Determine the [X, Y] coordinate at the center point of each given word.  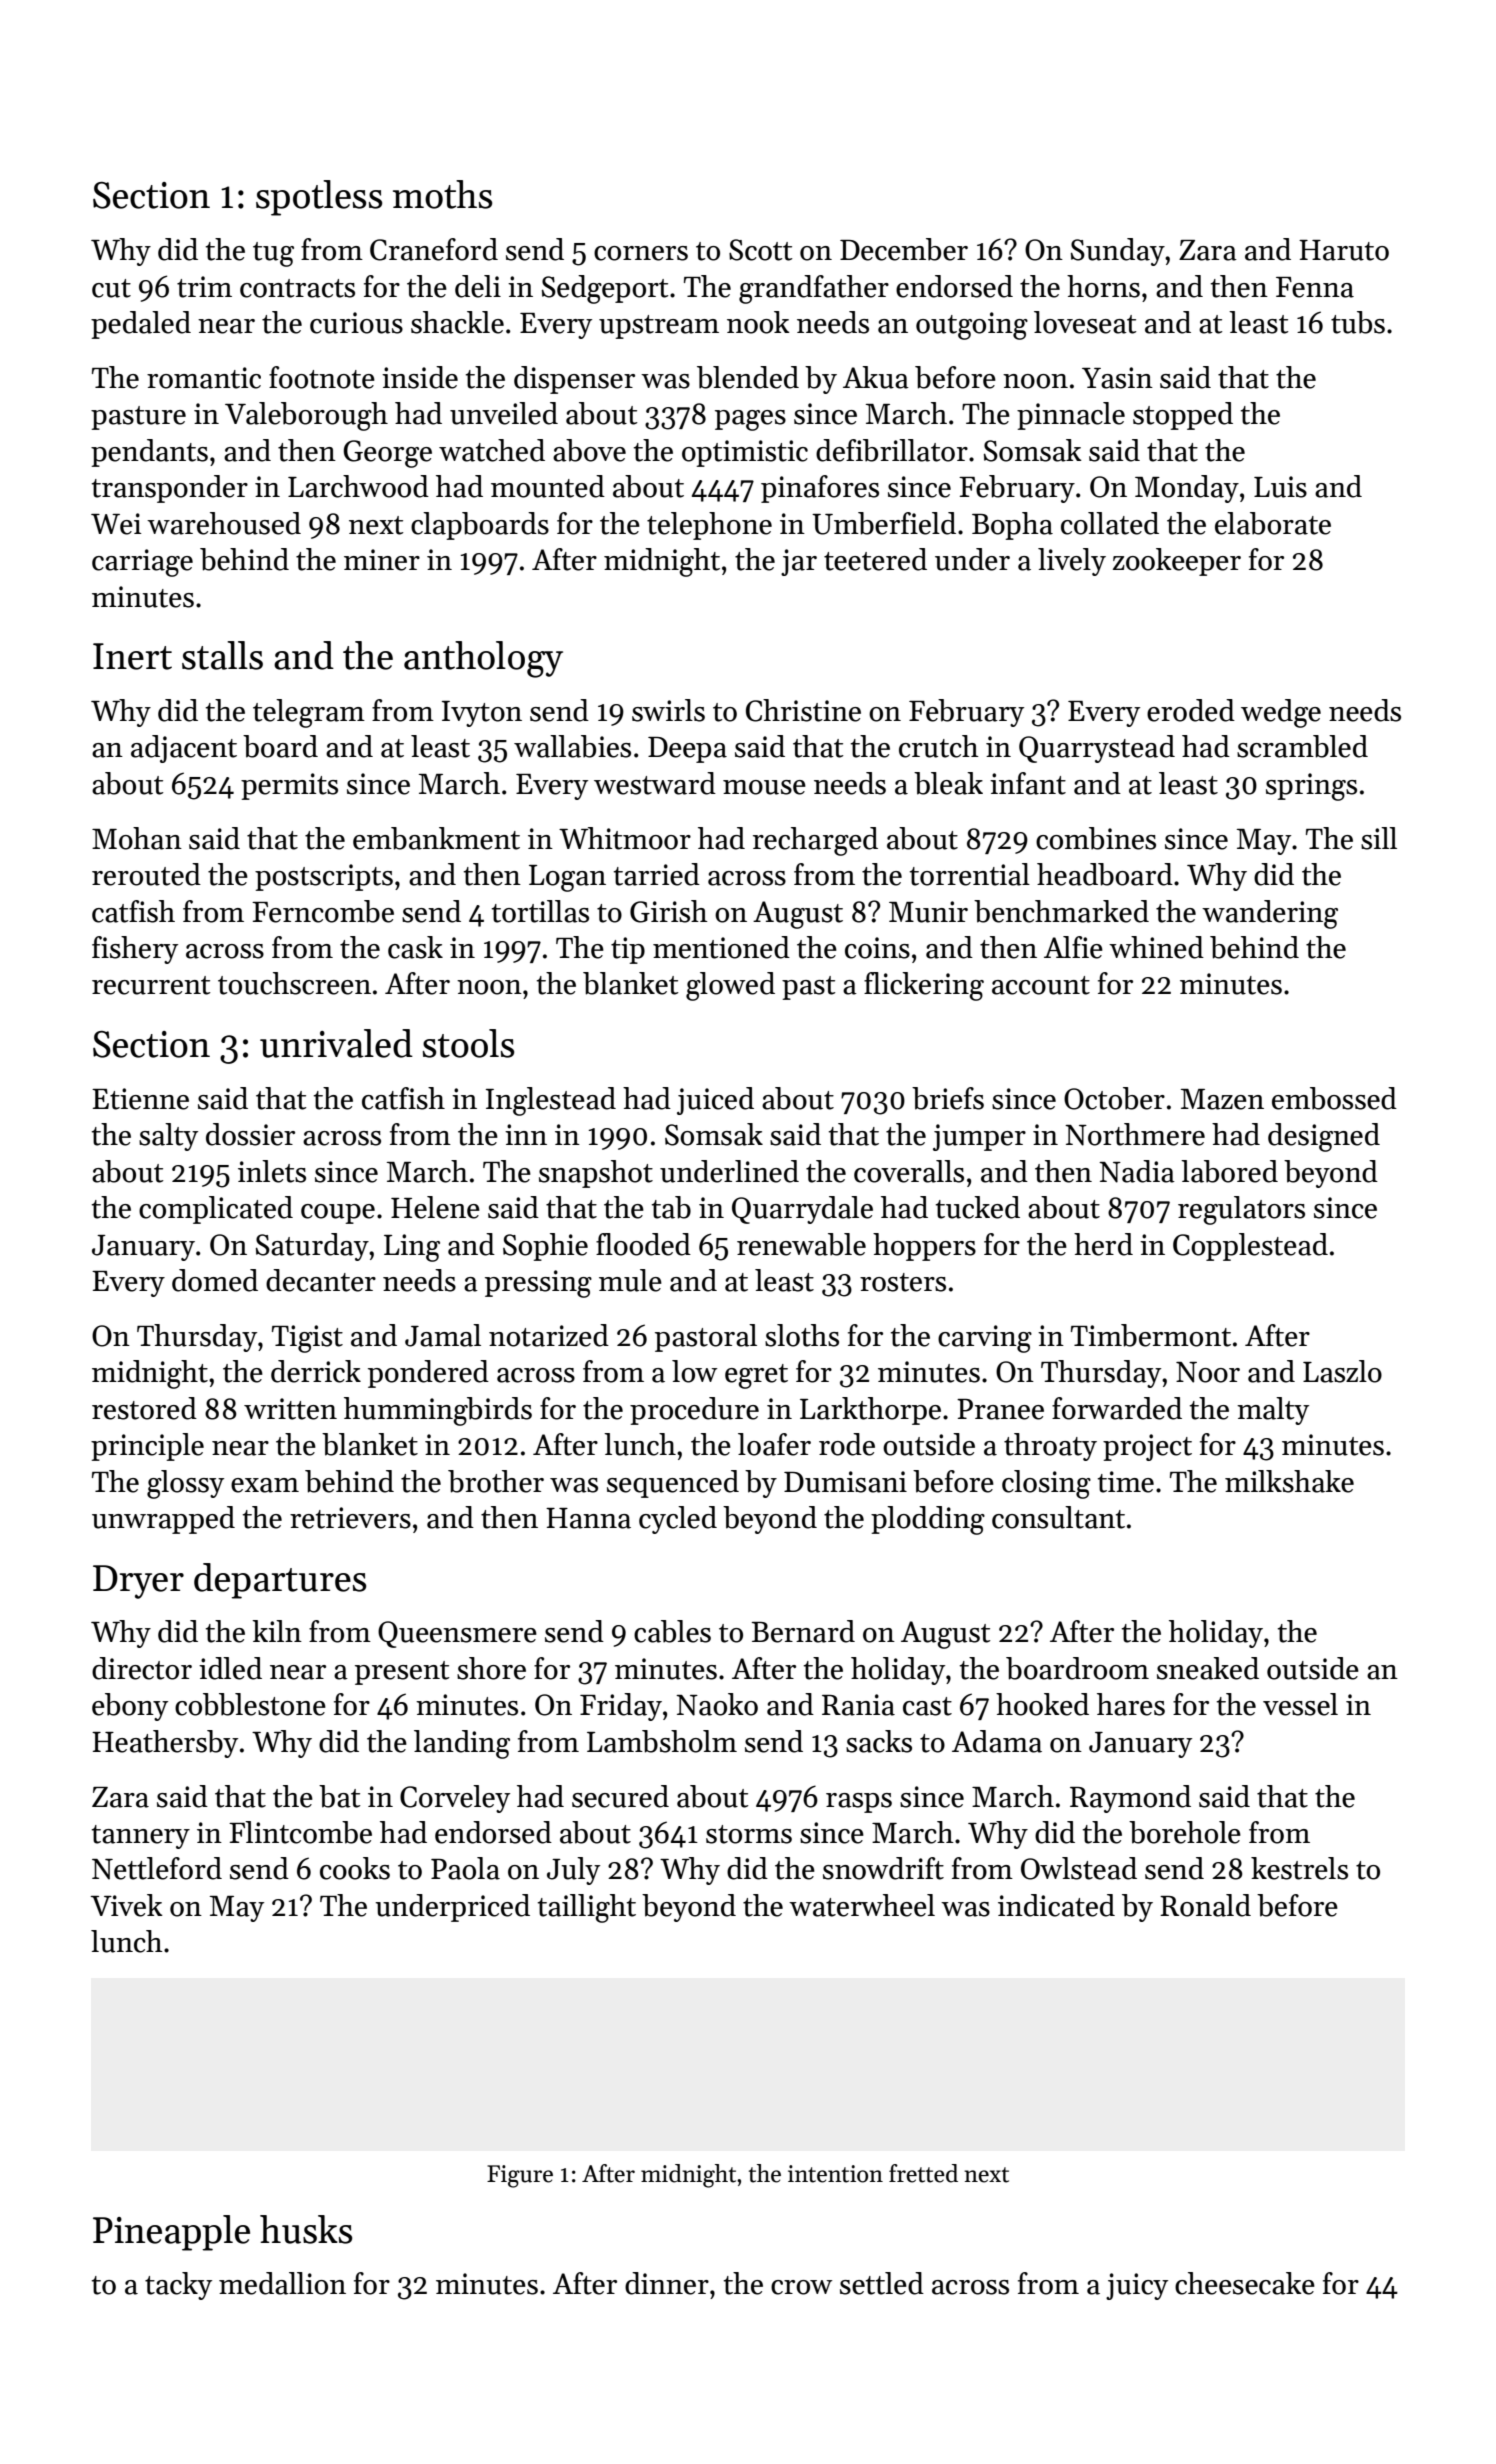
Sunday [1118, 252]
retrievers [350, 1518]
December [904, 249]
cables [672, 1631]
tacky [178, 2286]
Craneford [434, 249]
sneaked [1208, 1668]
